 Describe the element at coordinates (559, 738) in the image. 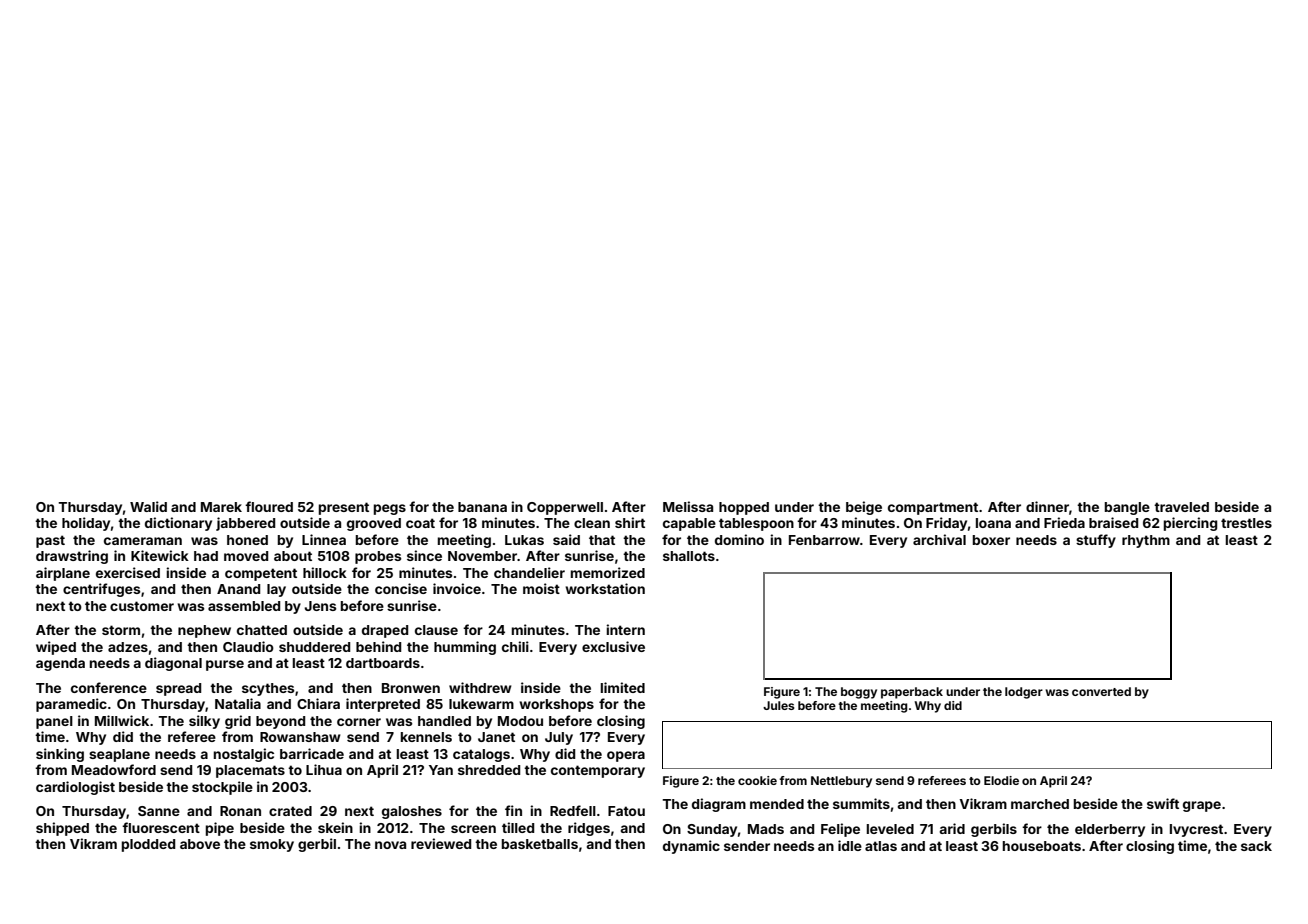

I see `July` at that location.
